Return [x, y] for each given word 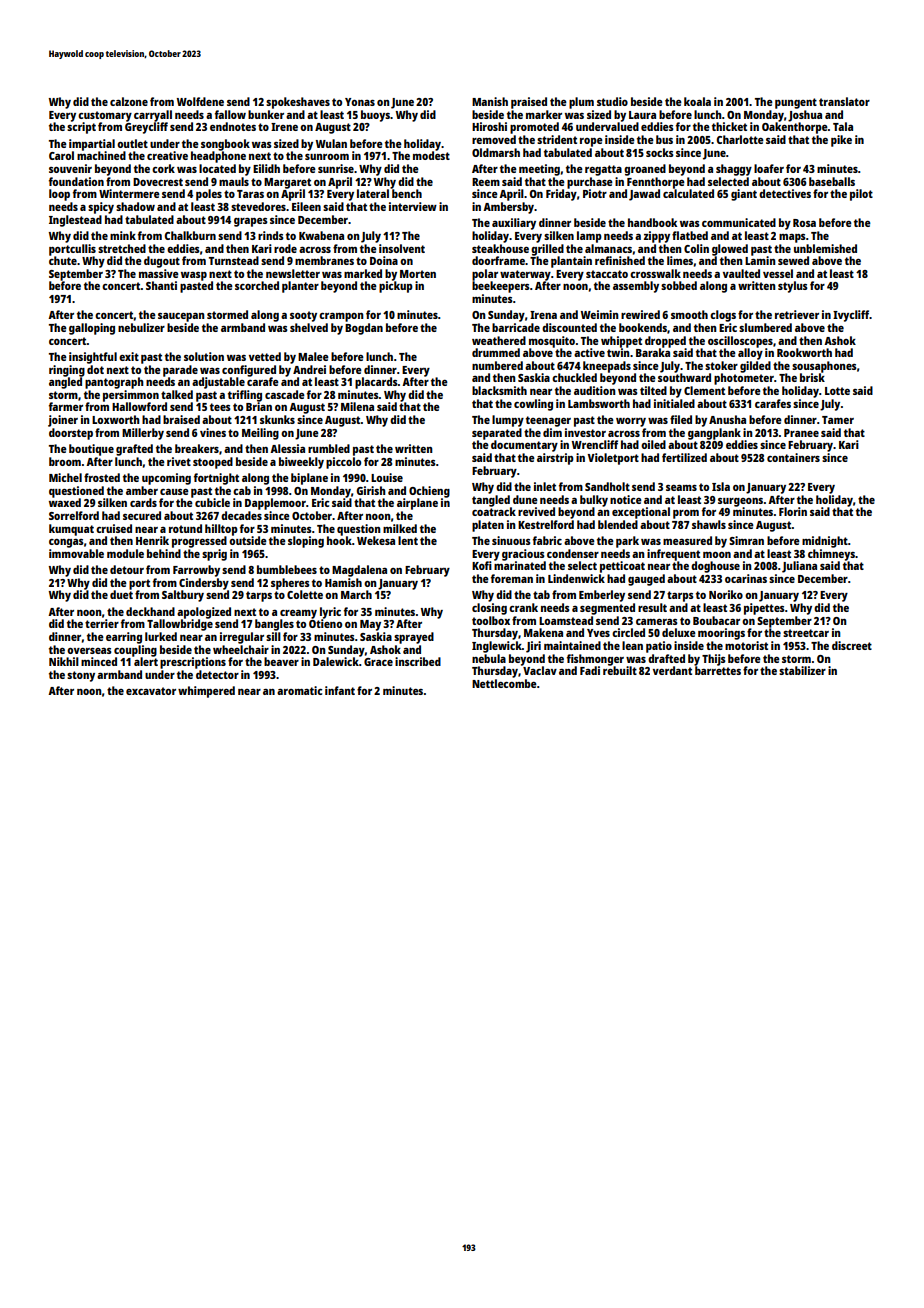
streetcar [806, 633]
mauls [234, 181]
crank [523, 607]
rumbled [329, 448]
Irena [543, 315]
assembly [636, 287]
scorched [257, 285]
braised [181, 419]
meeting [539, 170]
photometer [744, 379]
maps [792, 238]
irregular [242, 638]
